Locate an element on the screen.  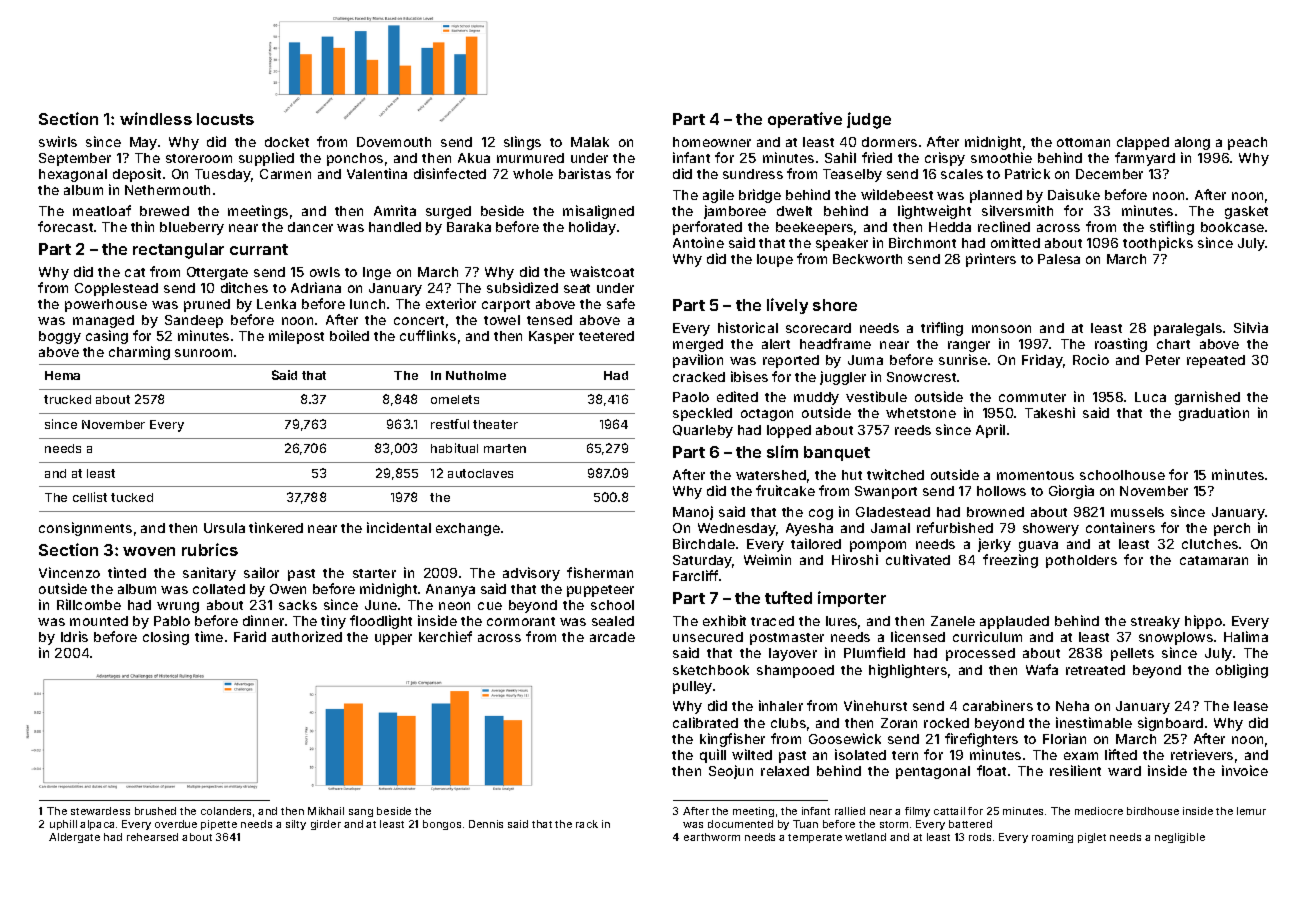
operative is located at coordinates (805, 120).
